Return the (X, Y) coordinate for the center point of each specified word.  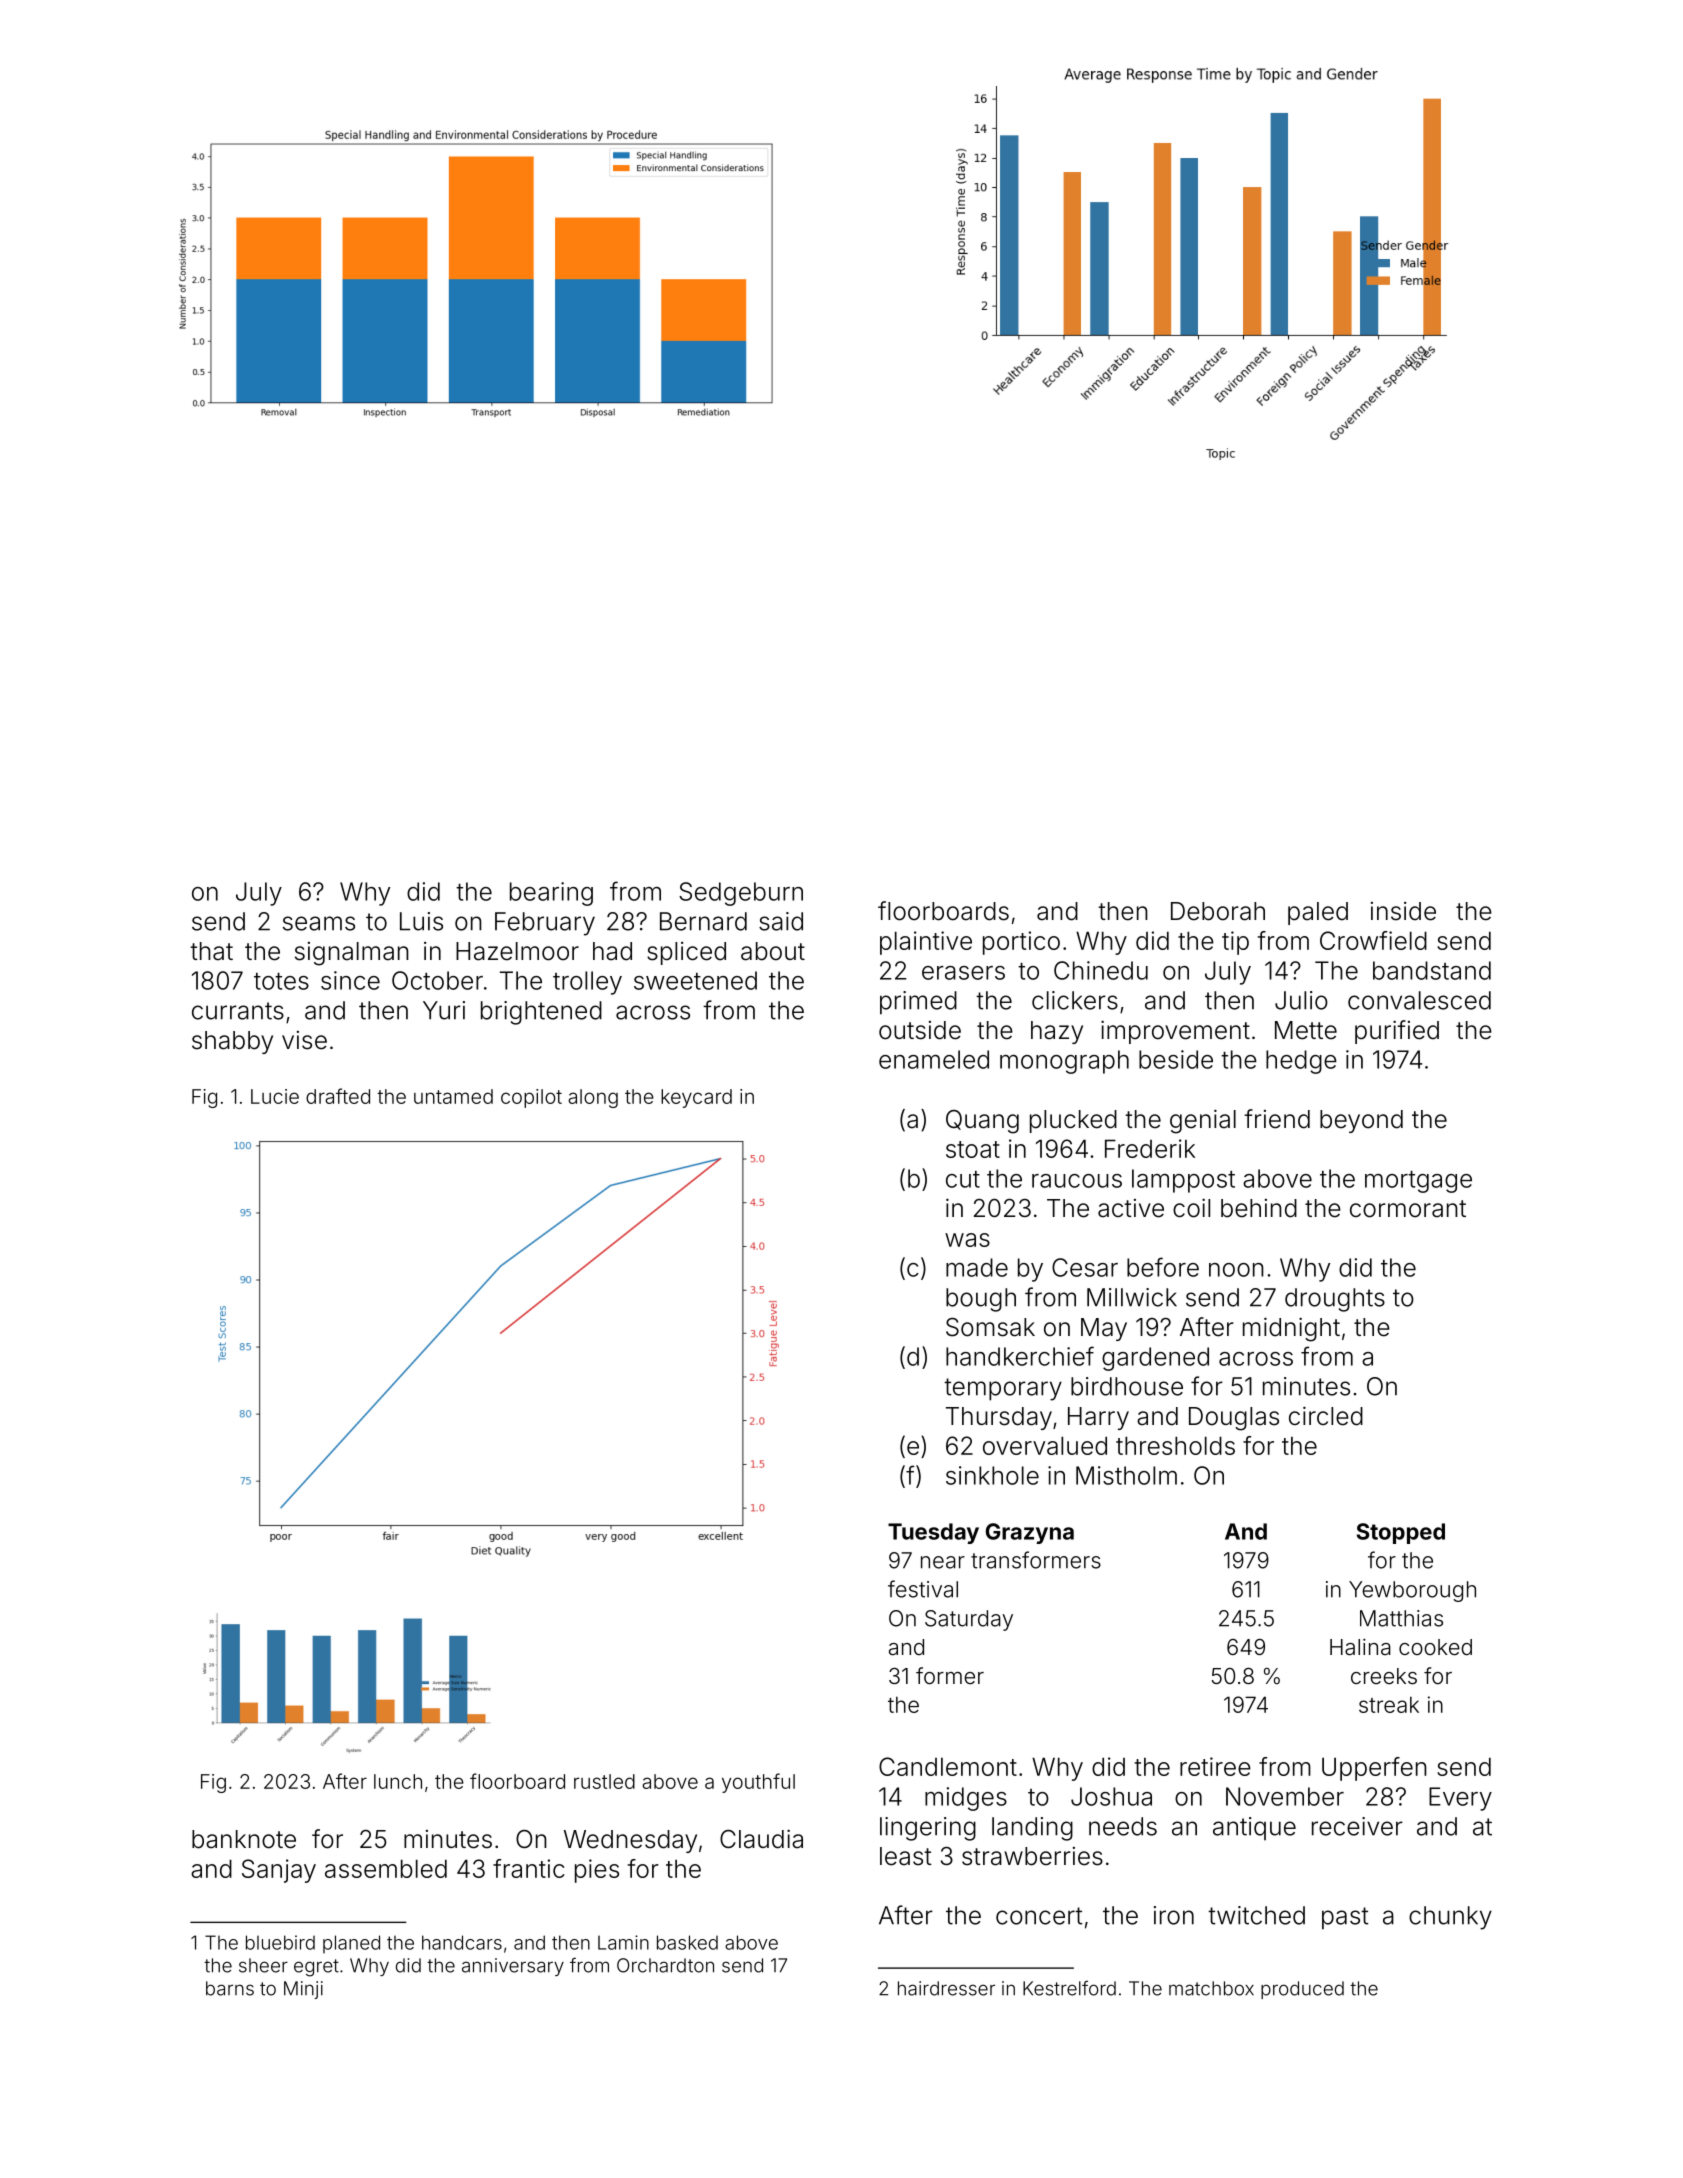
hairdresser (946, 1988)
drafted (338, 1096)
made (977, 1267)
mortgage (1418, 1182)
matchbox (1211, 1988)
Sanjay (279, 1871)
